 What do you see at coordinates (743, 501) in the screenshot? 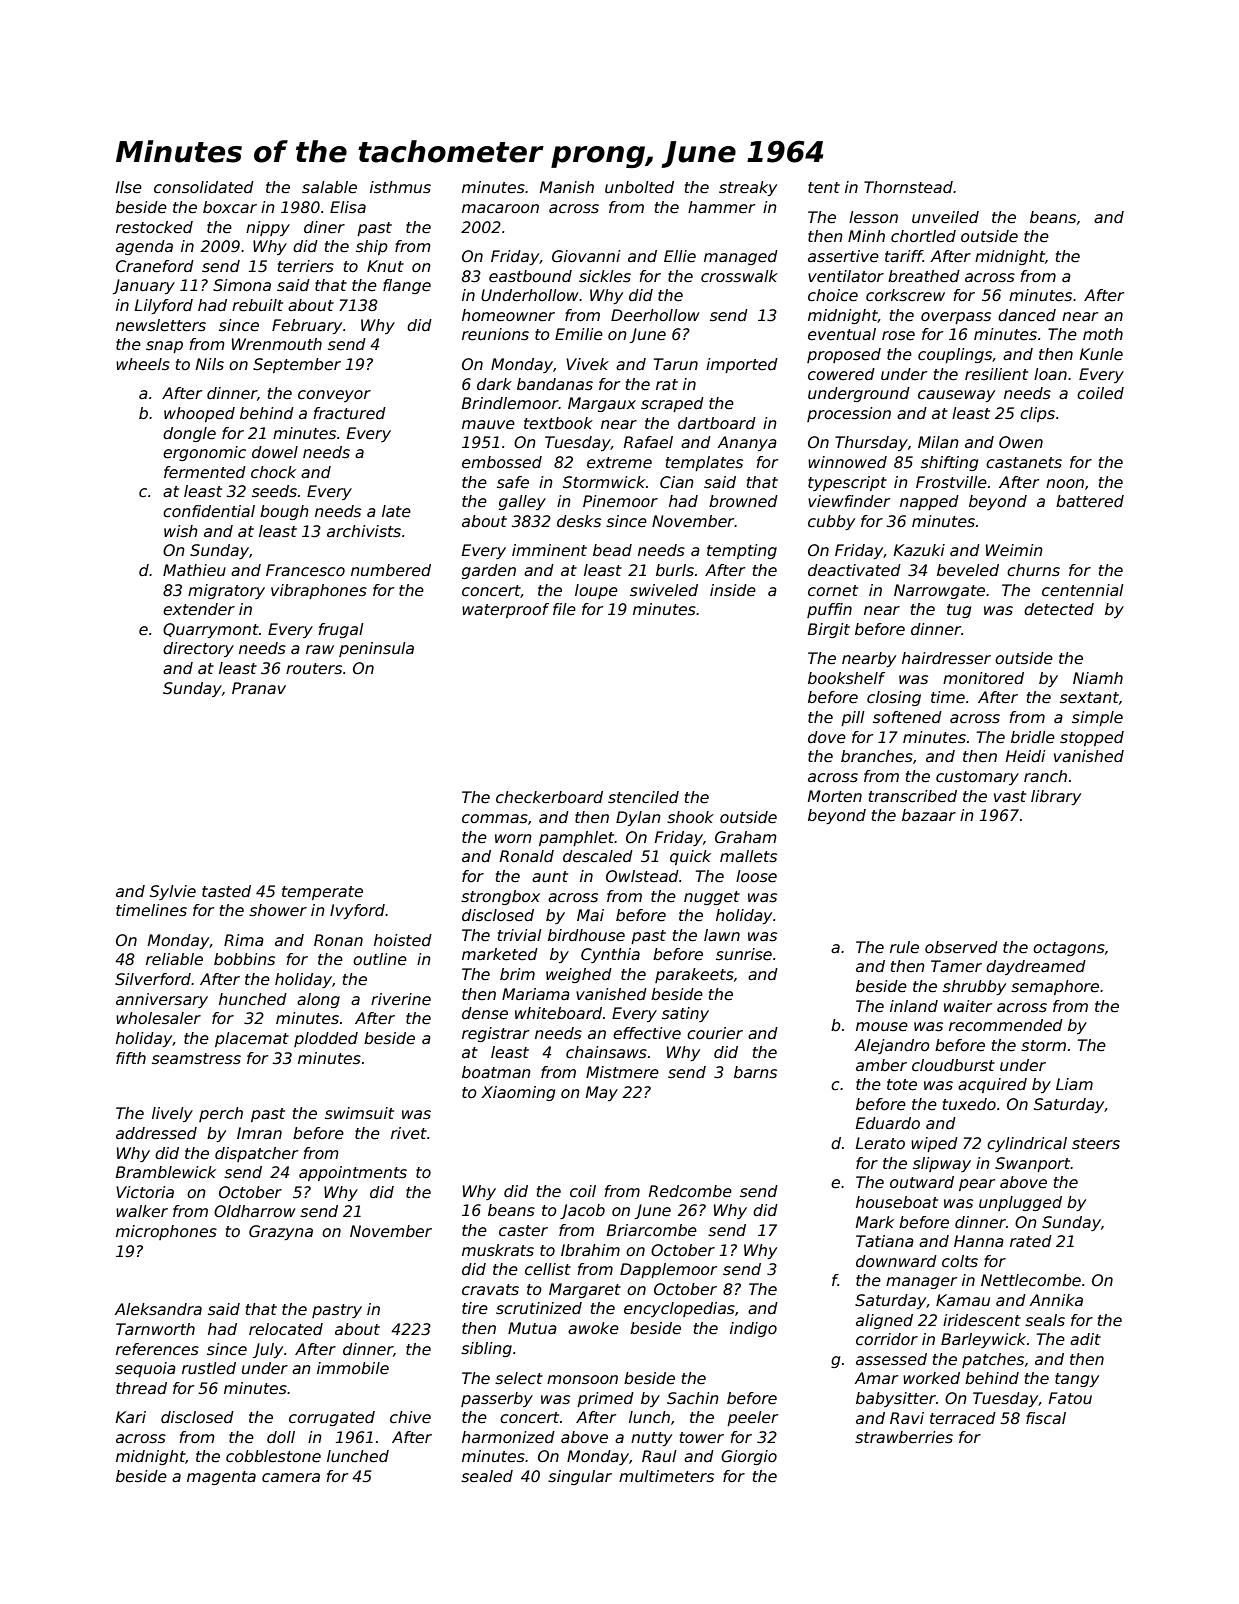
I see `browned` at bounding box center [743, 501].
